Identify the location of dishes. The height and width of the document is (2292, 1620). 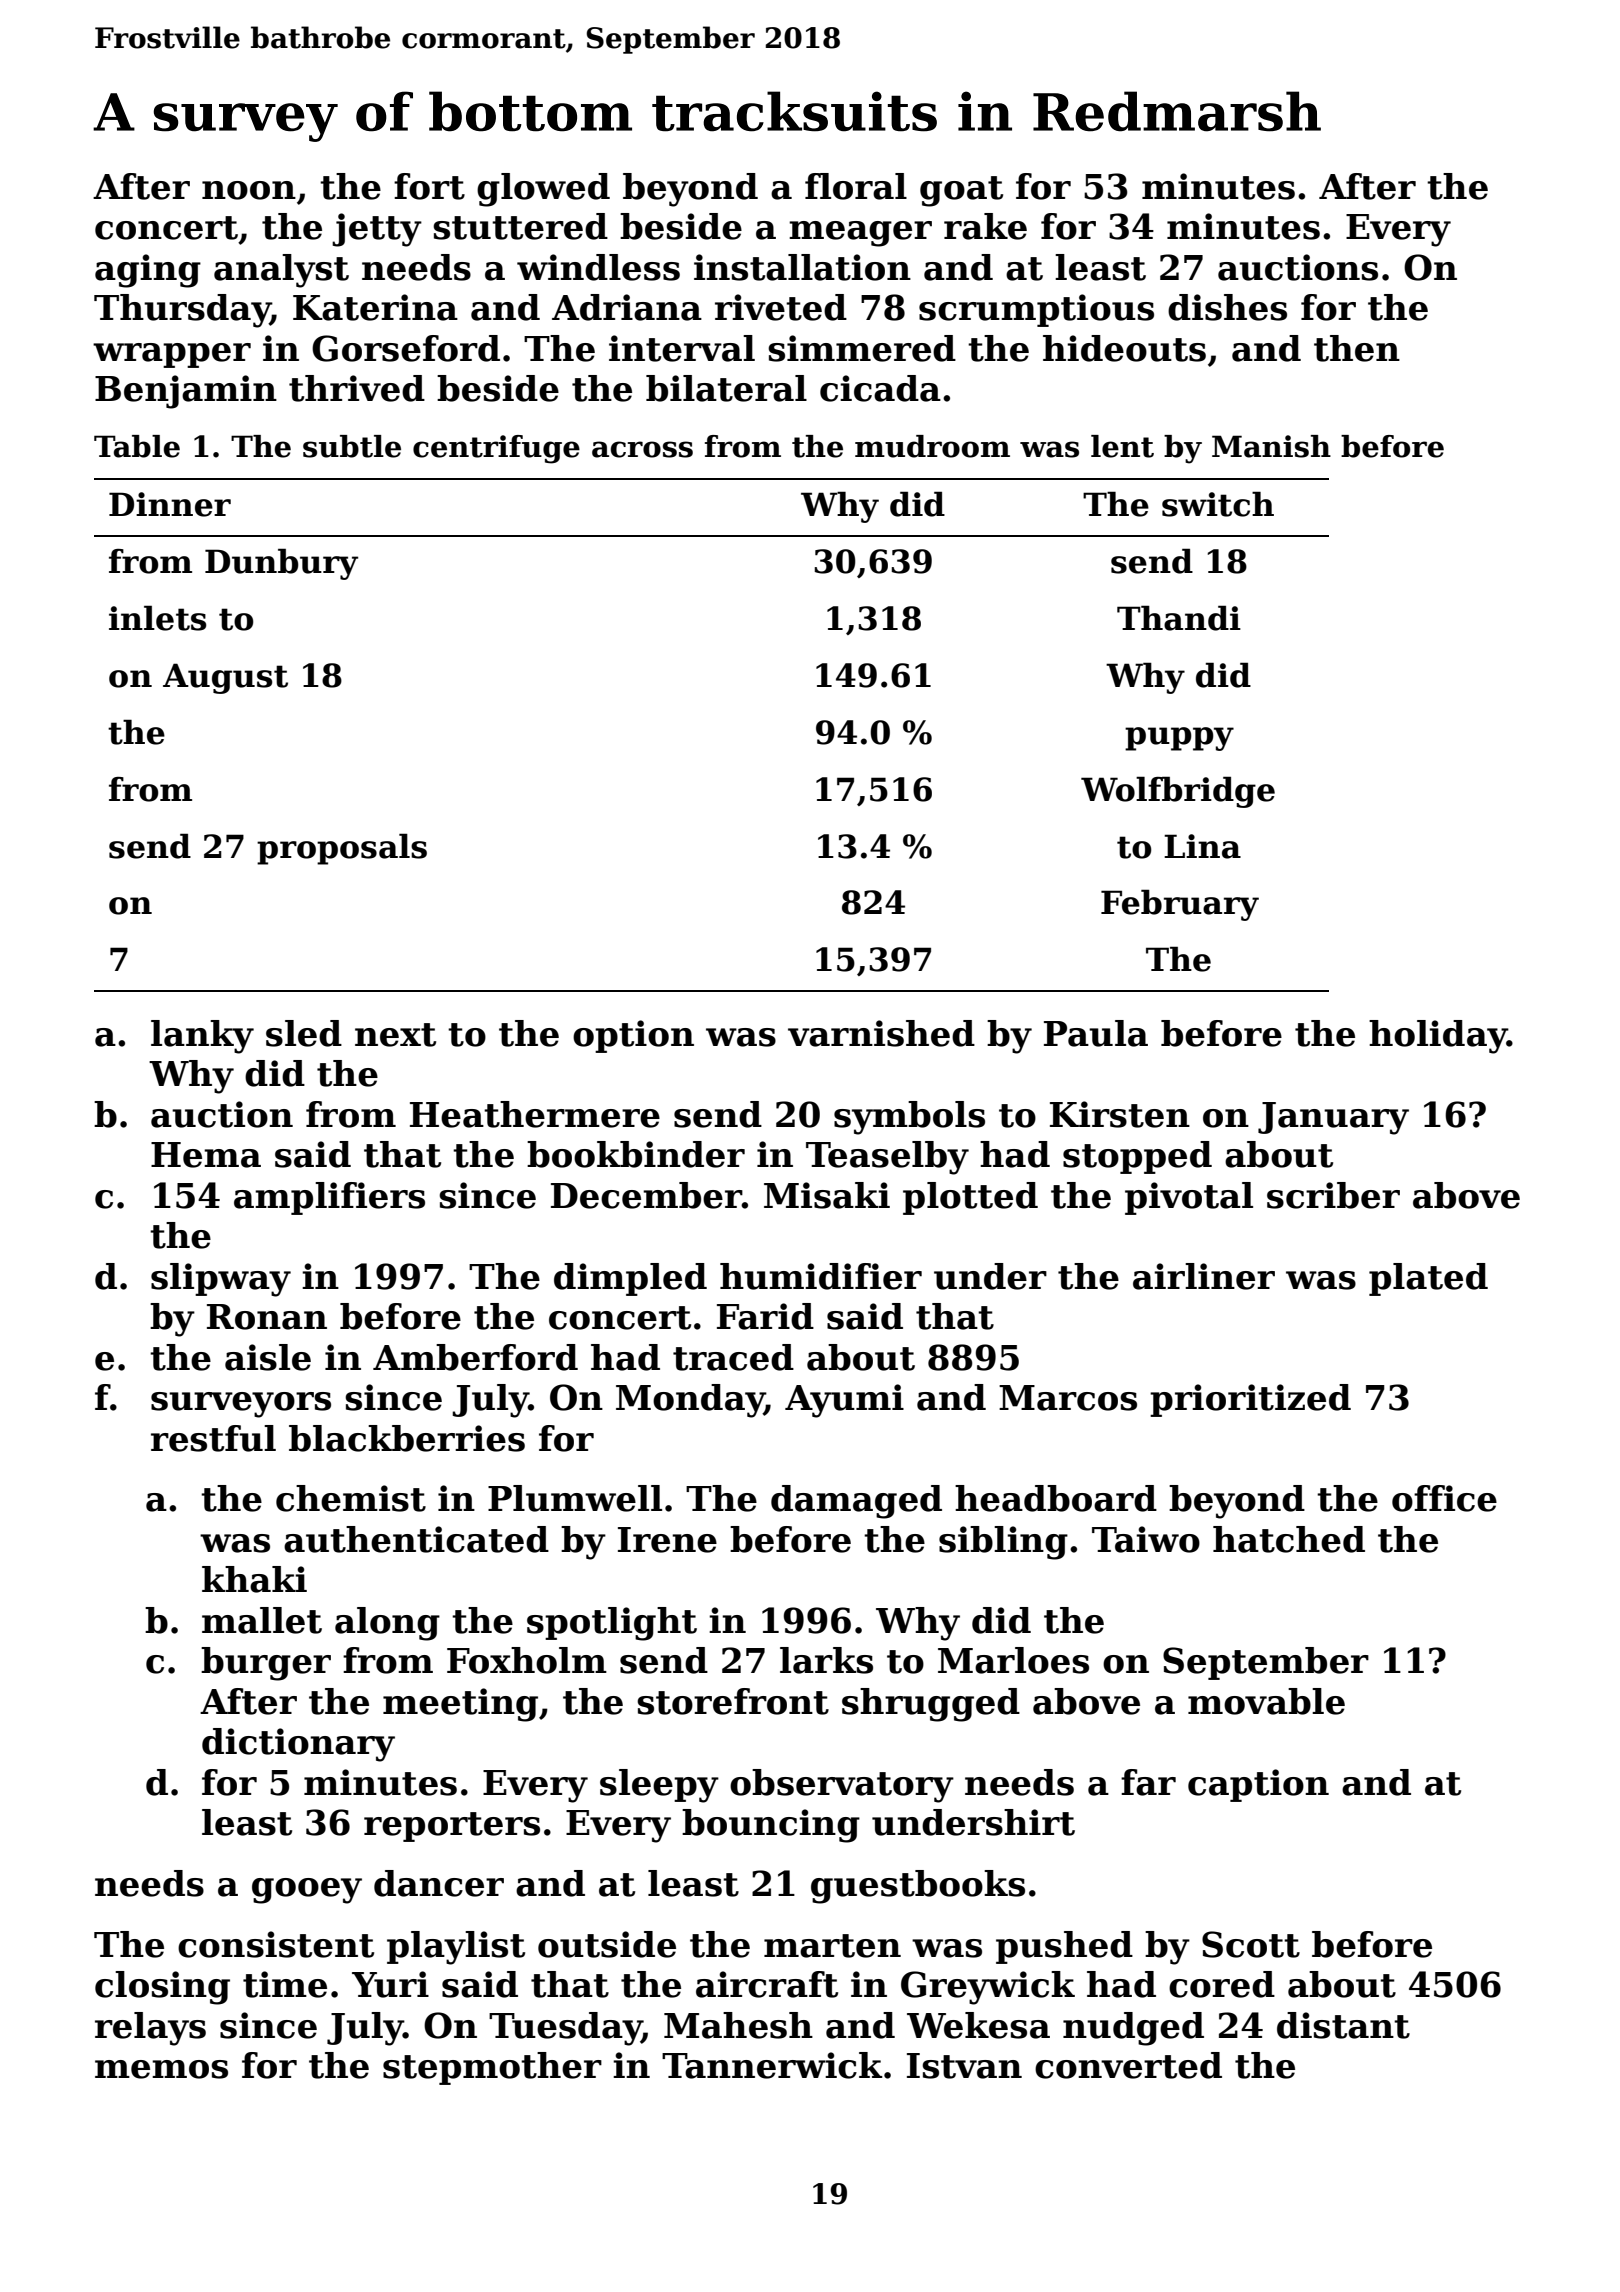
(1227, 307).
